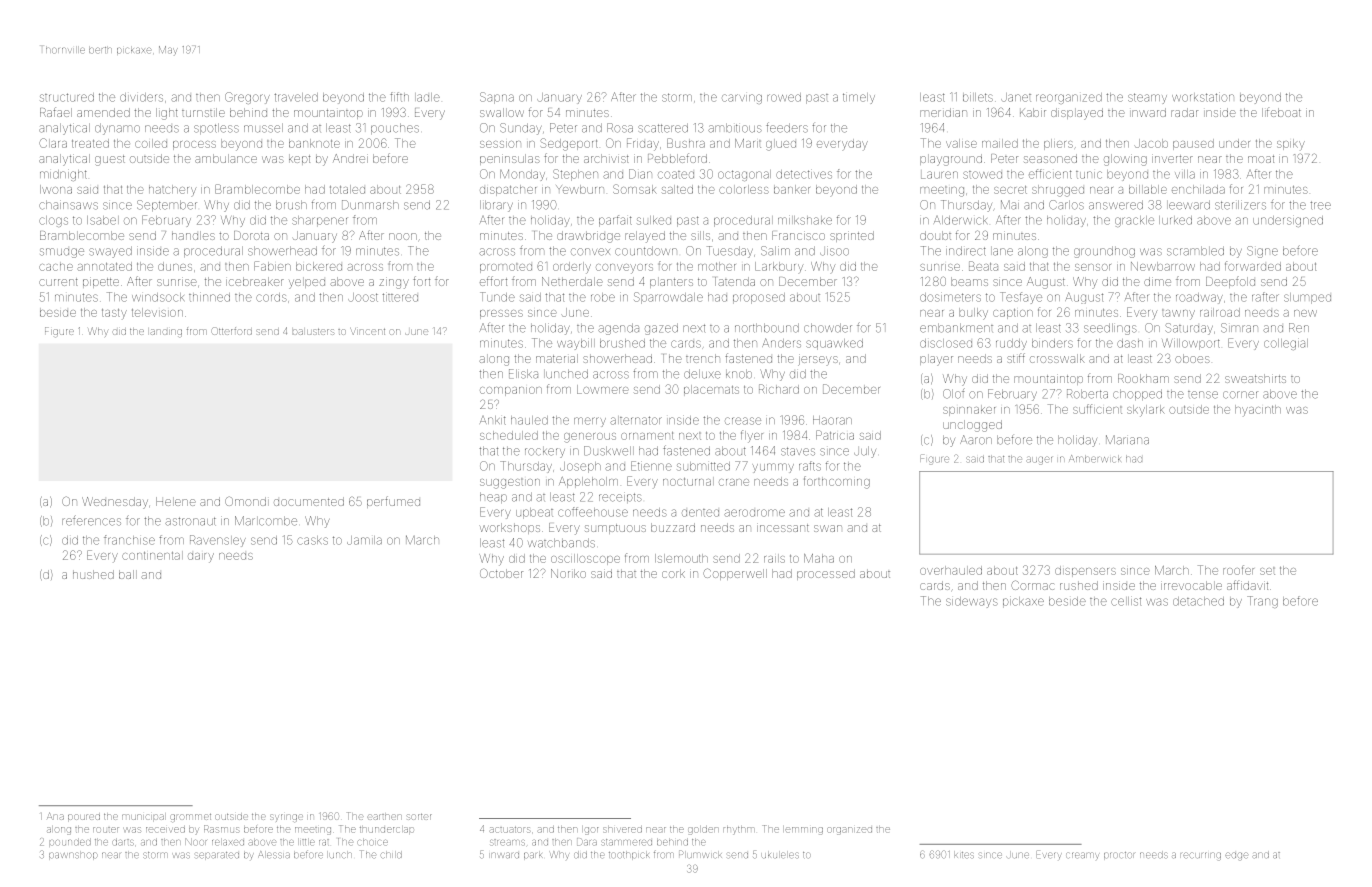 The width and height of the screenshot is (1372, 887). Describe the element at coordinates (93, 574) in the screenshot. I see `hushed` at that location.
